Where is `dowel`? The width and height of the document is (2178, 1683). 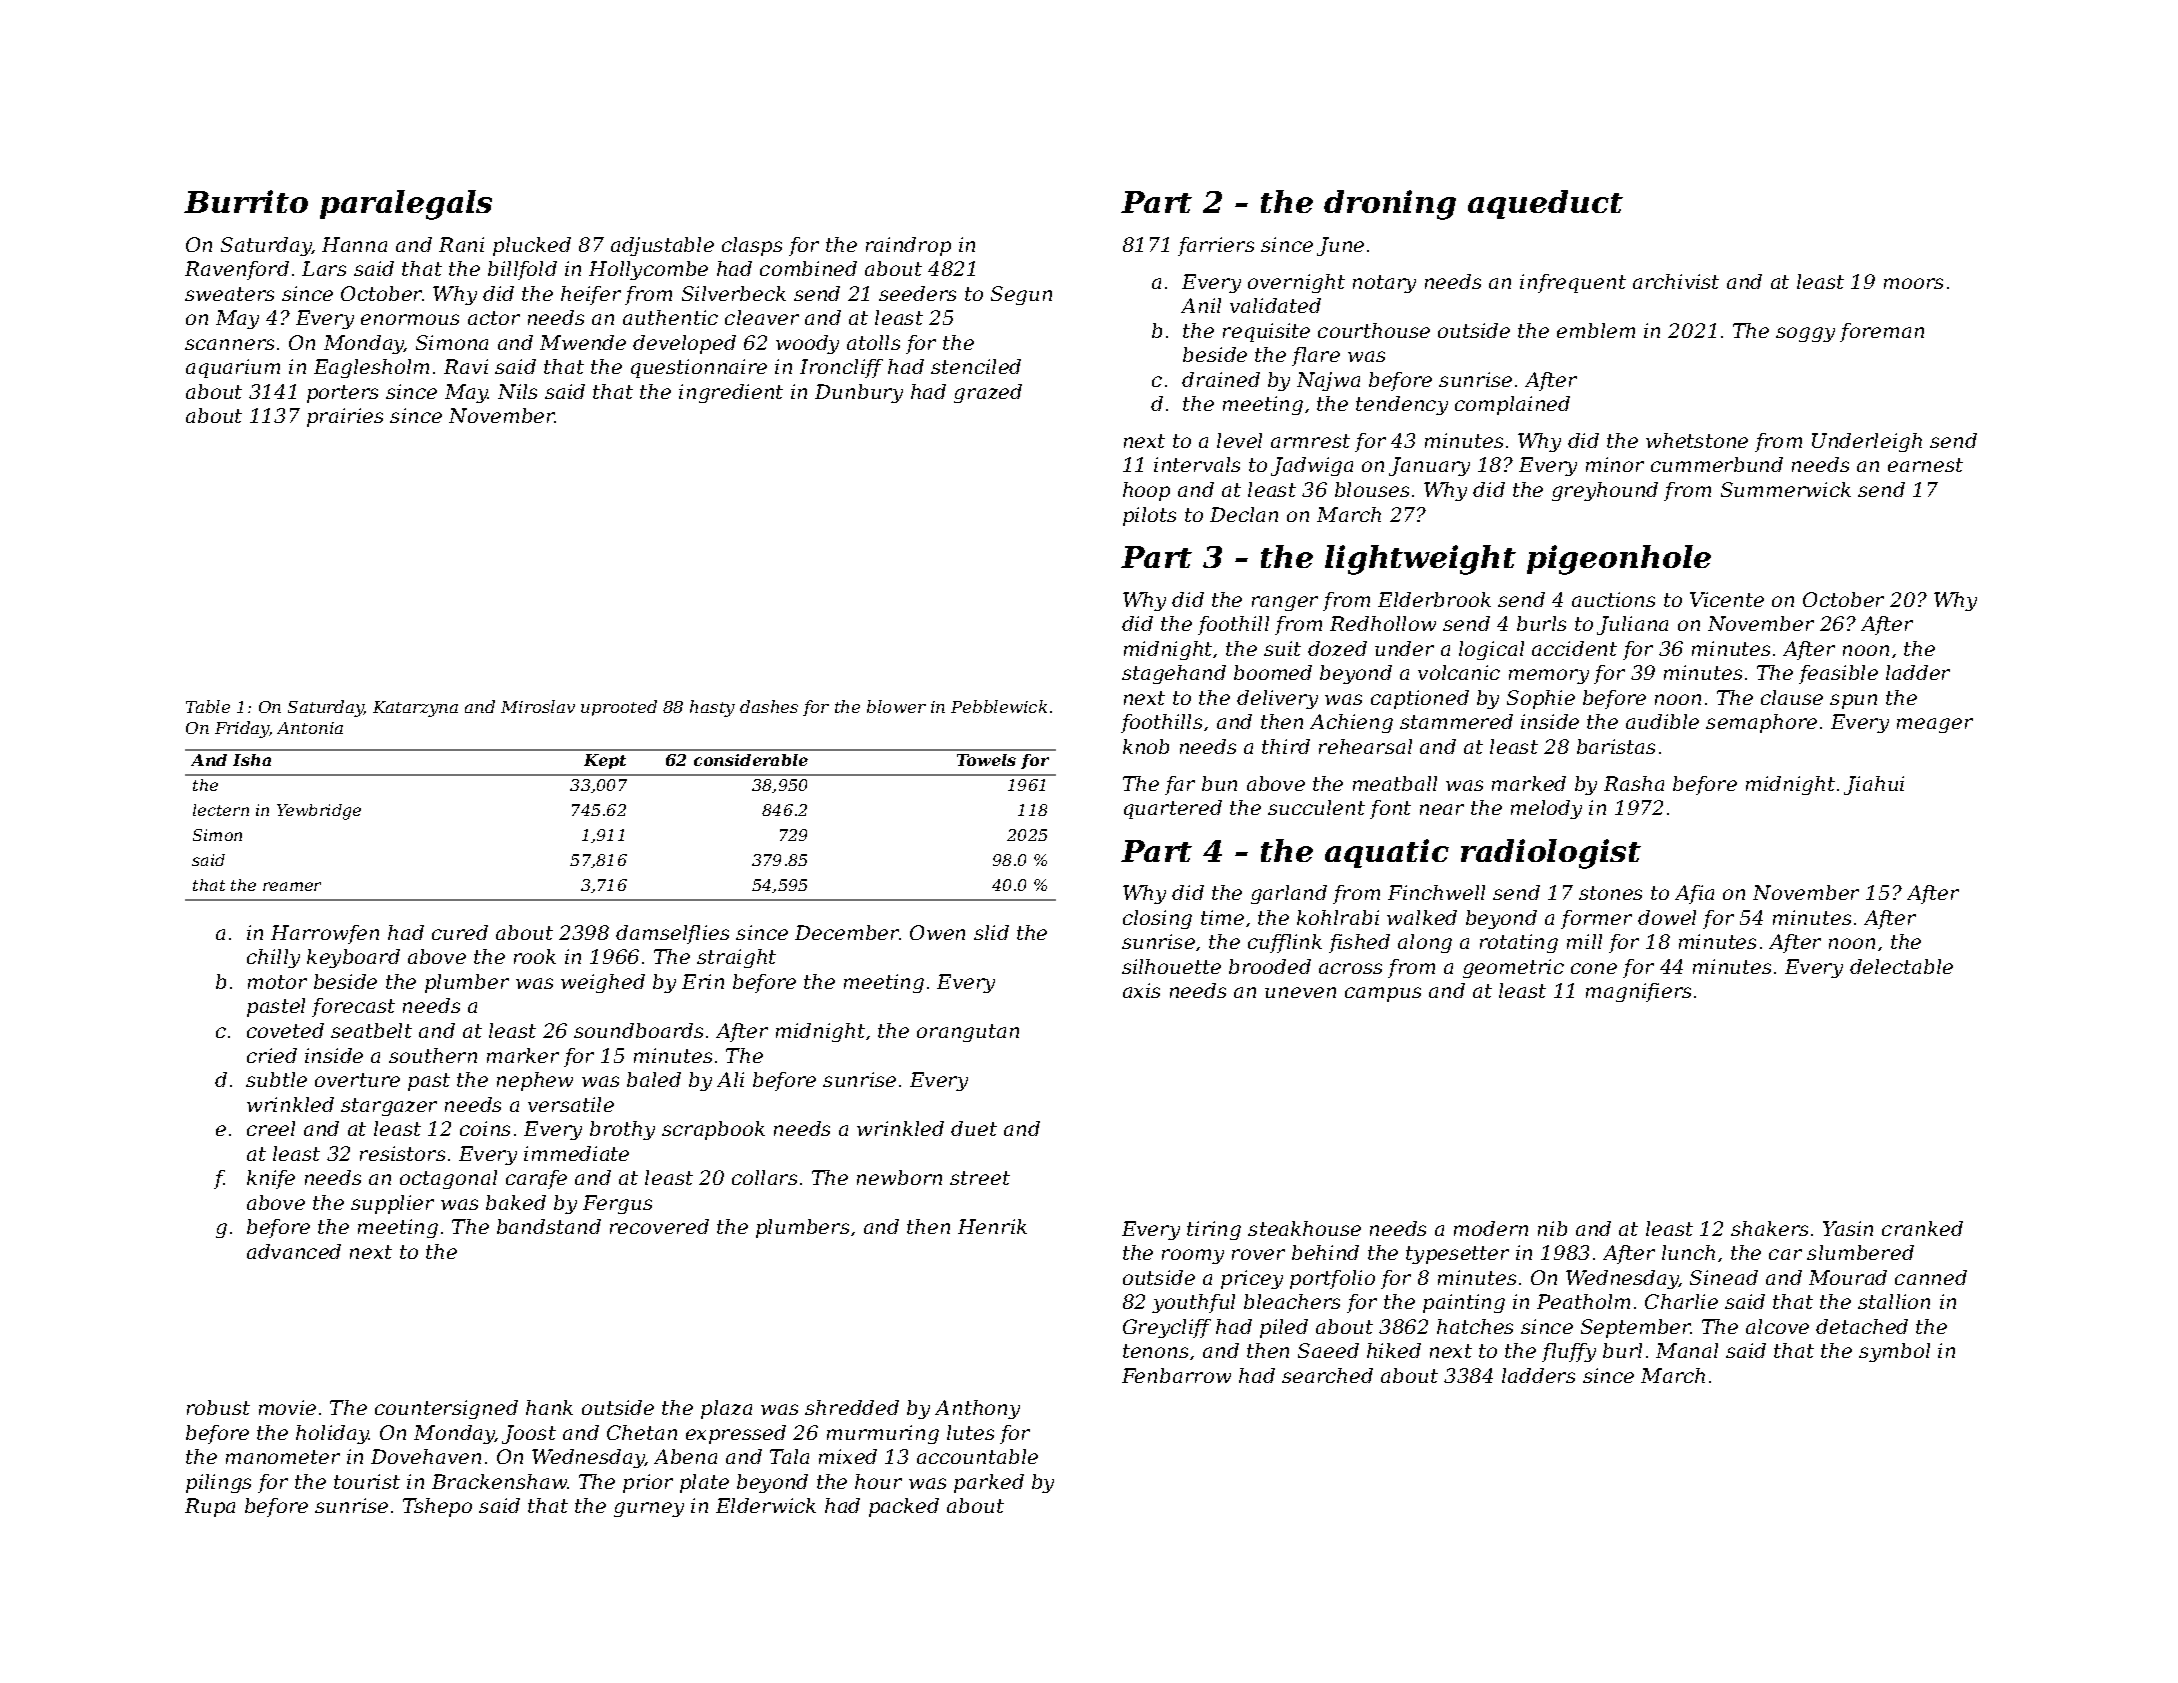 dowel is located at coordinates (1667, 917).
